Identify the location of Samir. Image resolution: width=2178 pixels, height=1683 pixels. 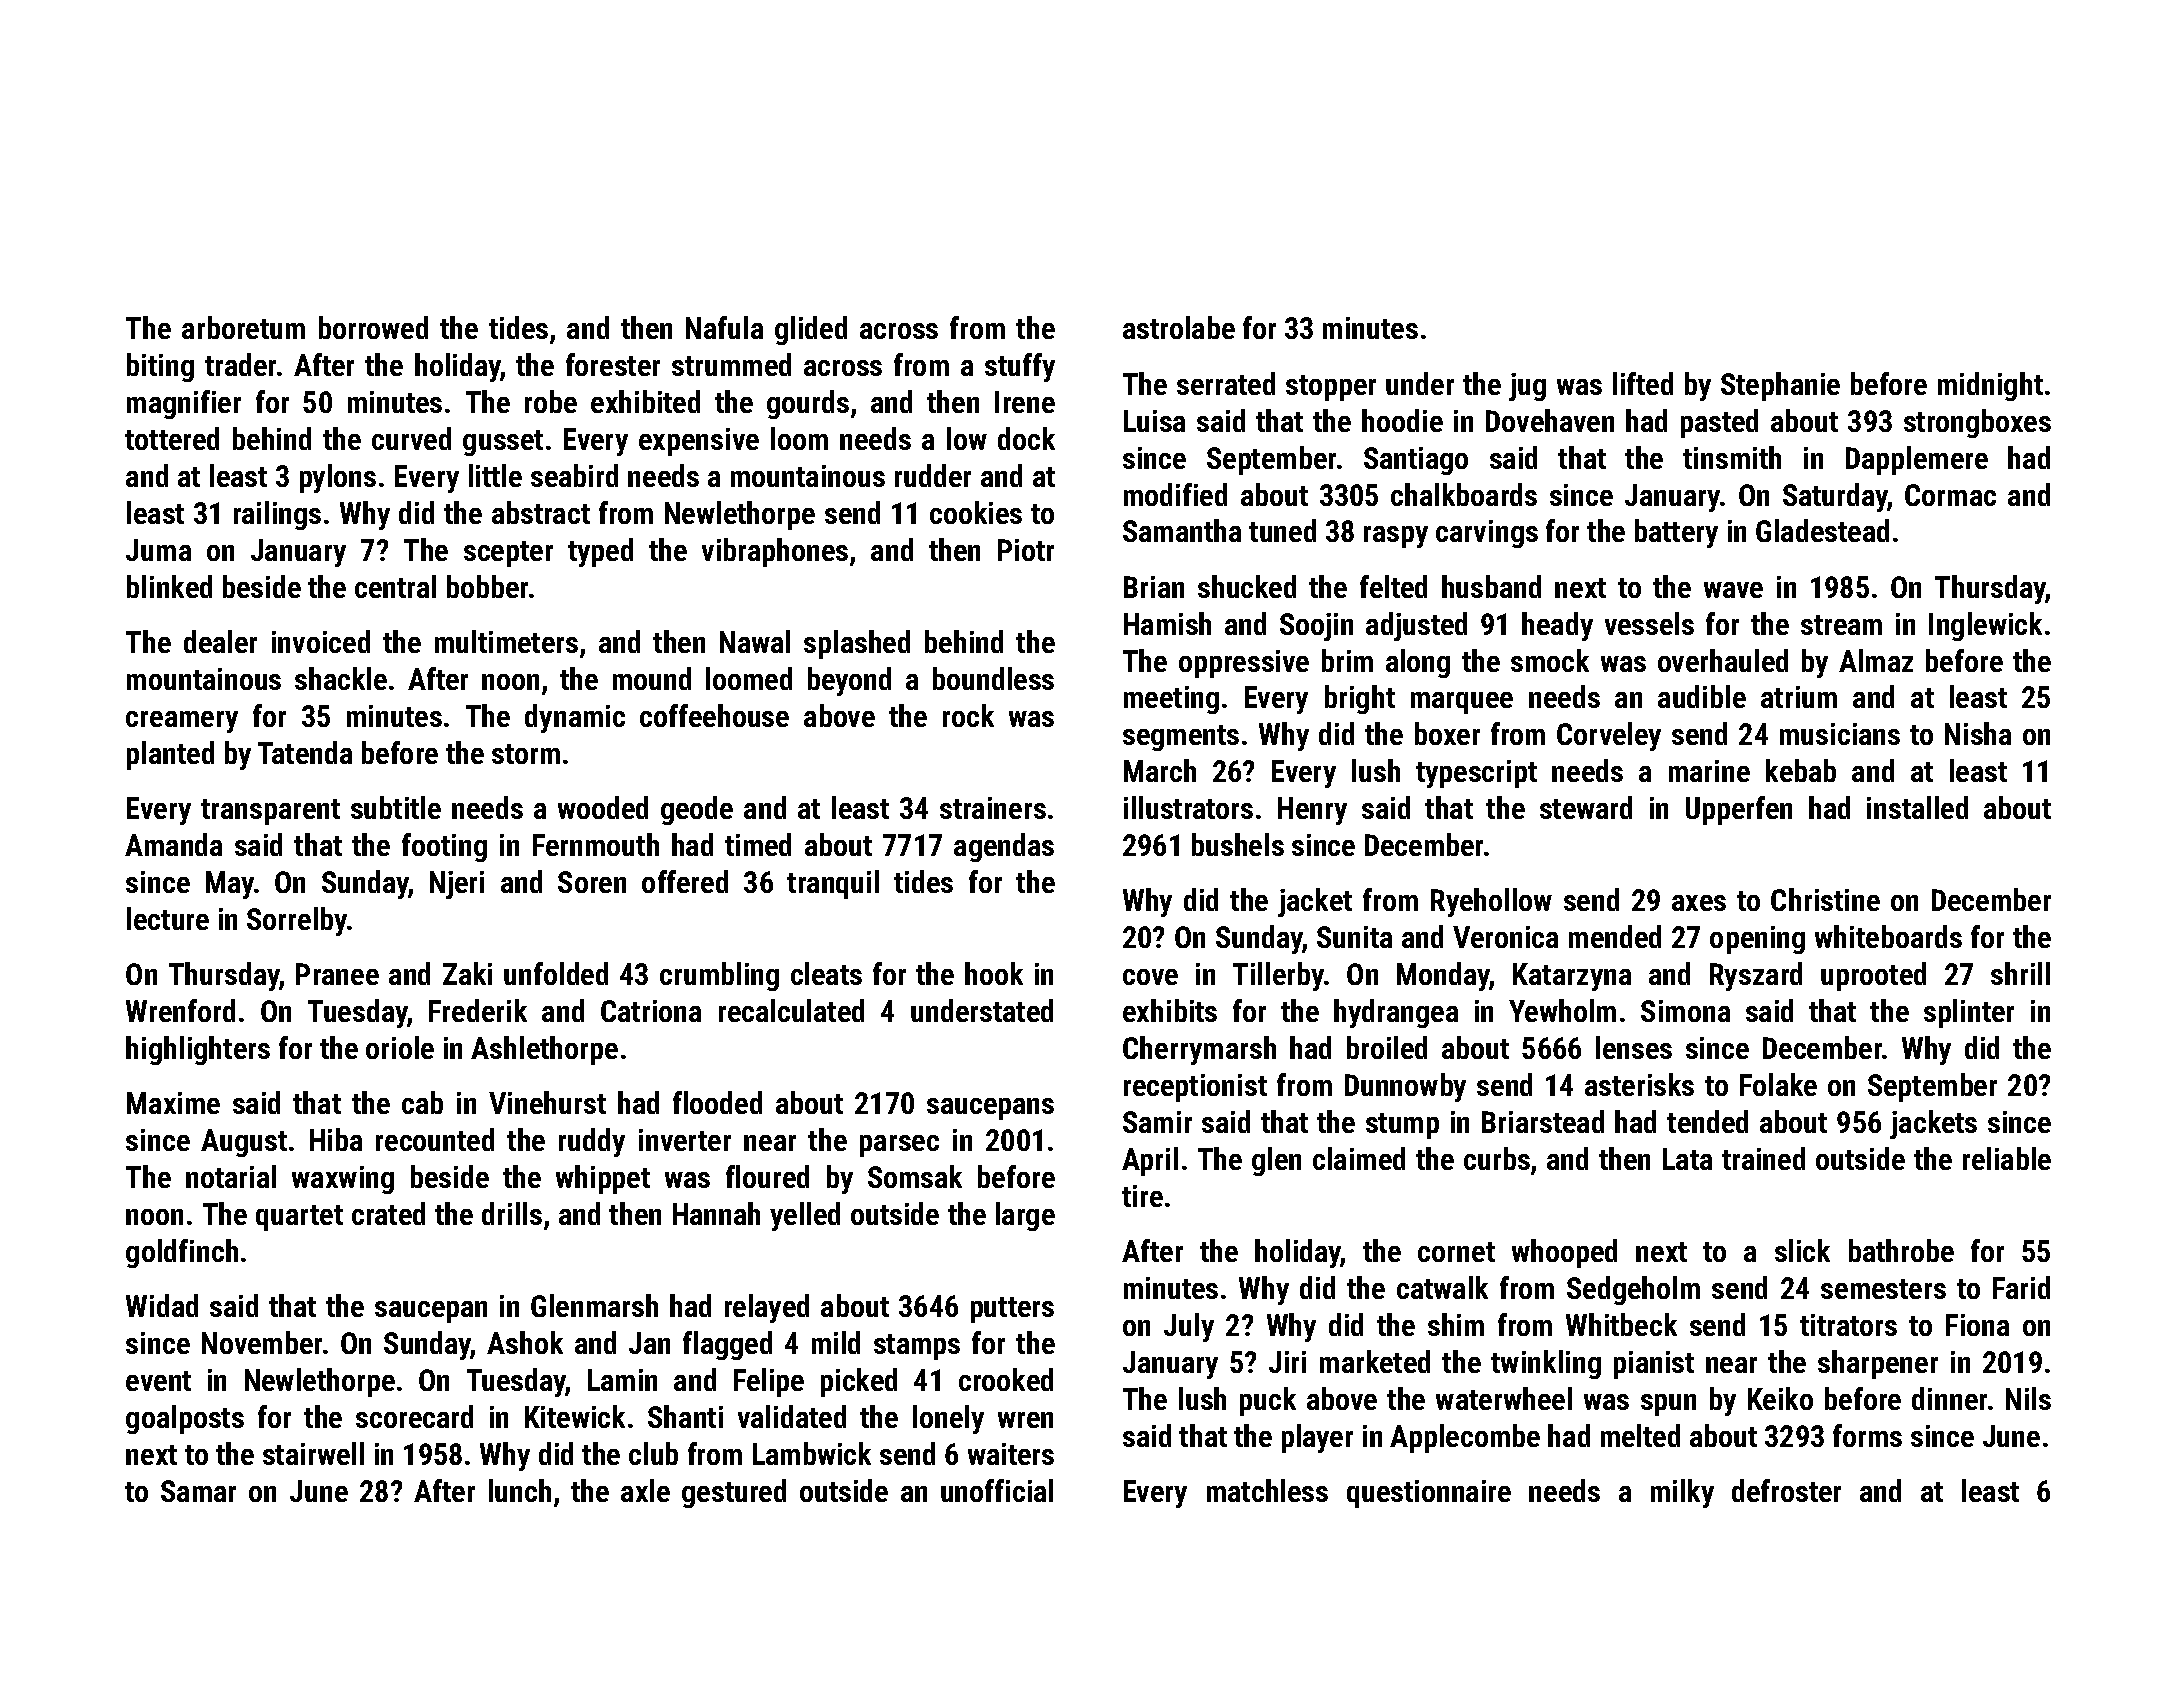
(1157, 1122).
